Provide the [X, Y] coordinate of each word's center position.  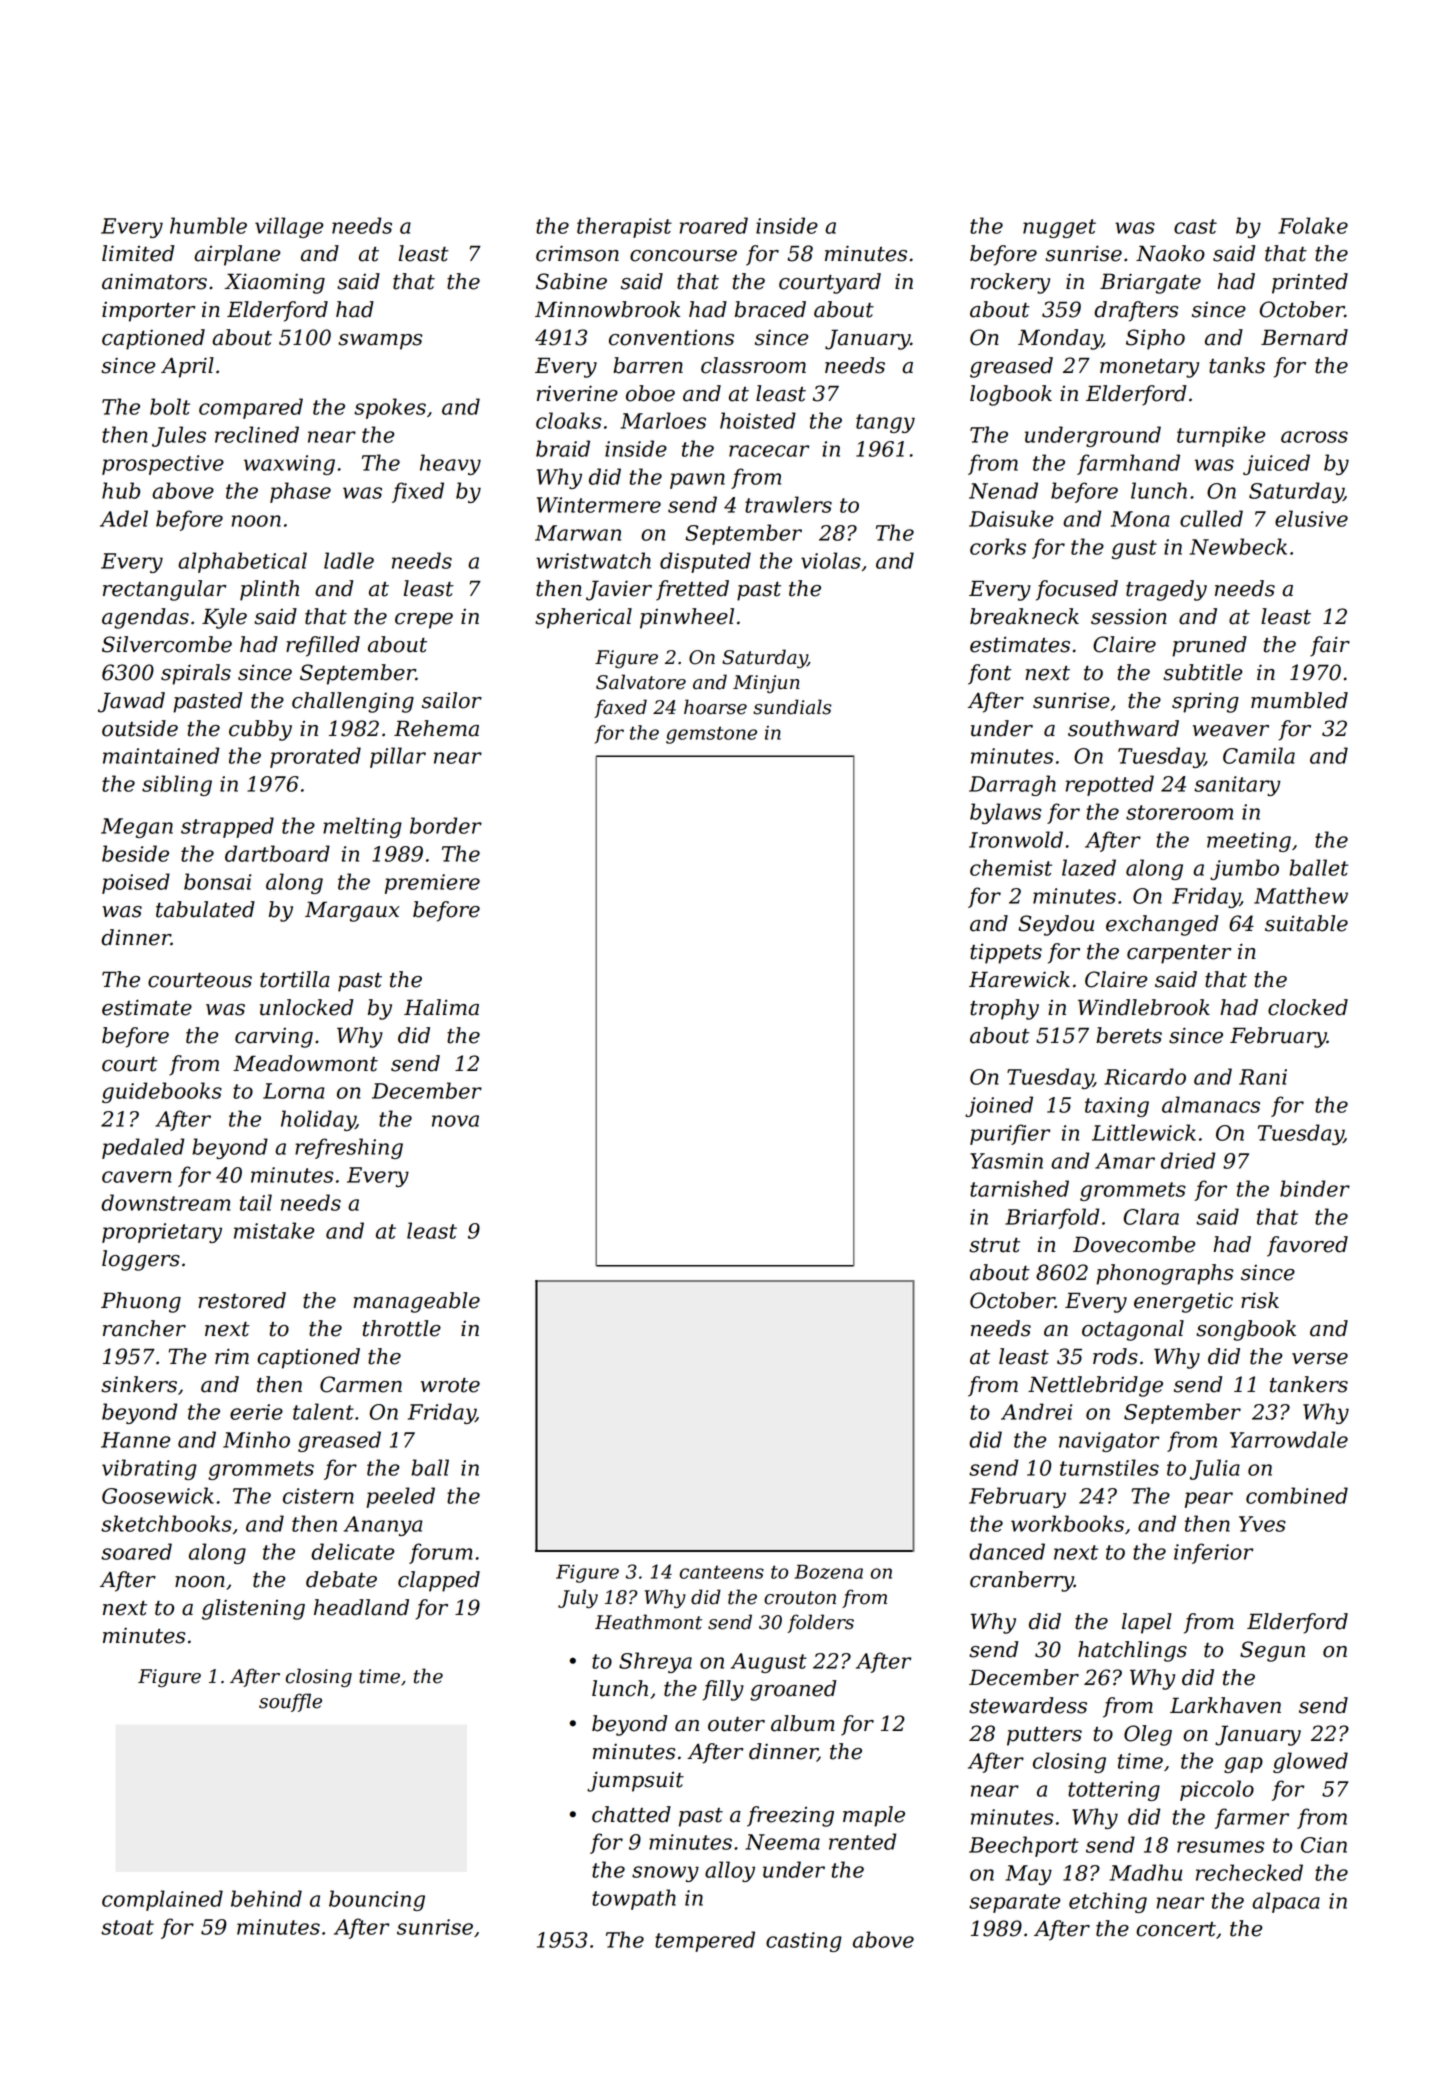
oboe [650, 393]
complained [162, 1900]
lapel [1147, 1623]
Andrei [1036, 1411]
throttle [402, 1328]
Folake [1313, 225]
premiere [432, 884]
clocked [1308, 1007]
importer [148, 312]
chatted [631, 1814]
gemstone [711, 735]
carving [274, 1038]
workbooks [1067, 1523]
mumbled [1299, 700]
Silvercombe [167, 644]
